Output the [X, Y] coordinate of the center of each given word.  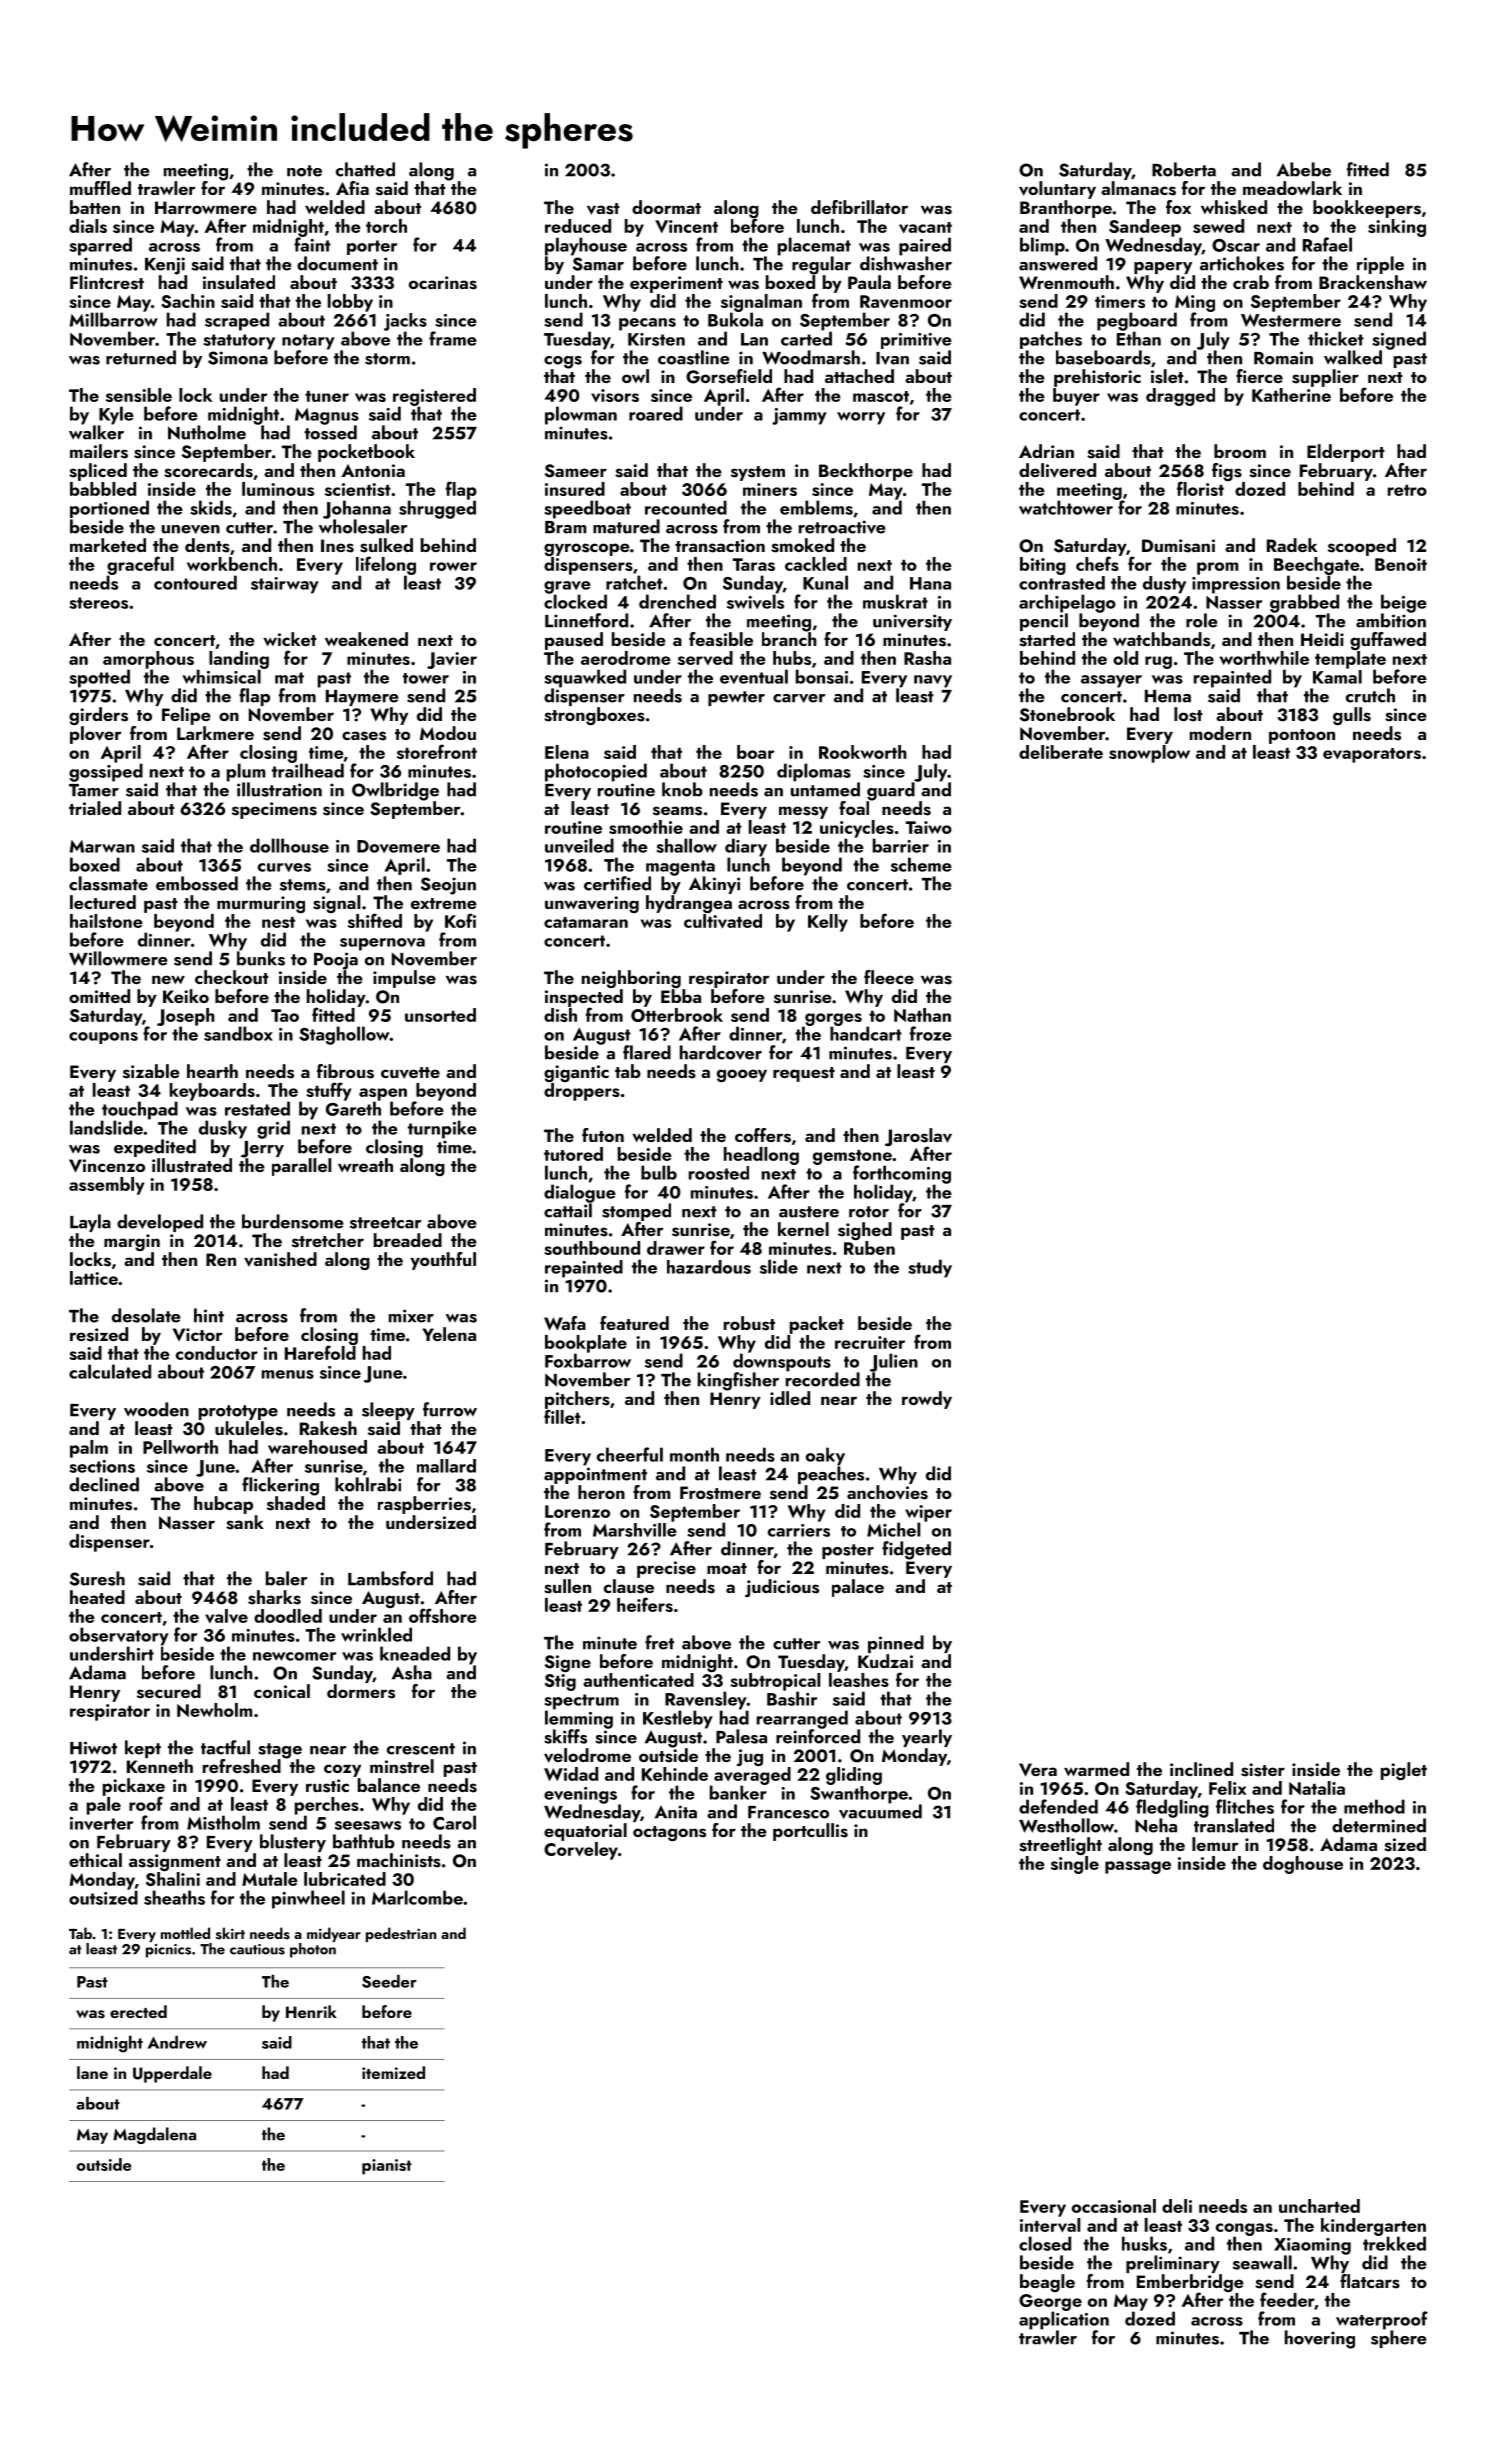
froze [931, 1033]
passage [1138, 1867]
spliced [98, 472]
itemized [393, 2072]
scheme [921, 864]
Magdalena [154, 2135]
